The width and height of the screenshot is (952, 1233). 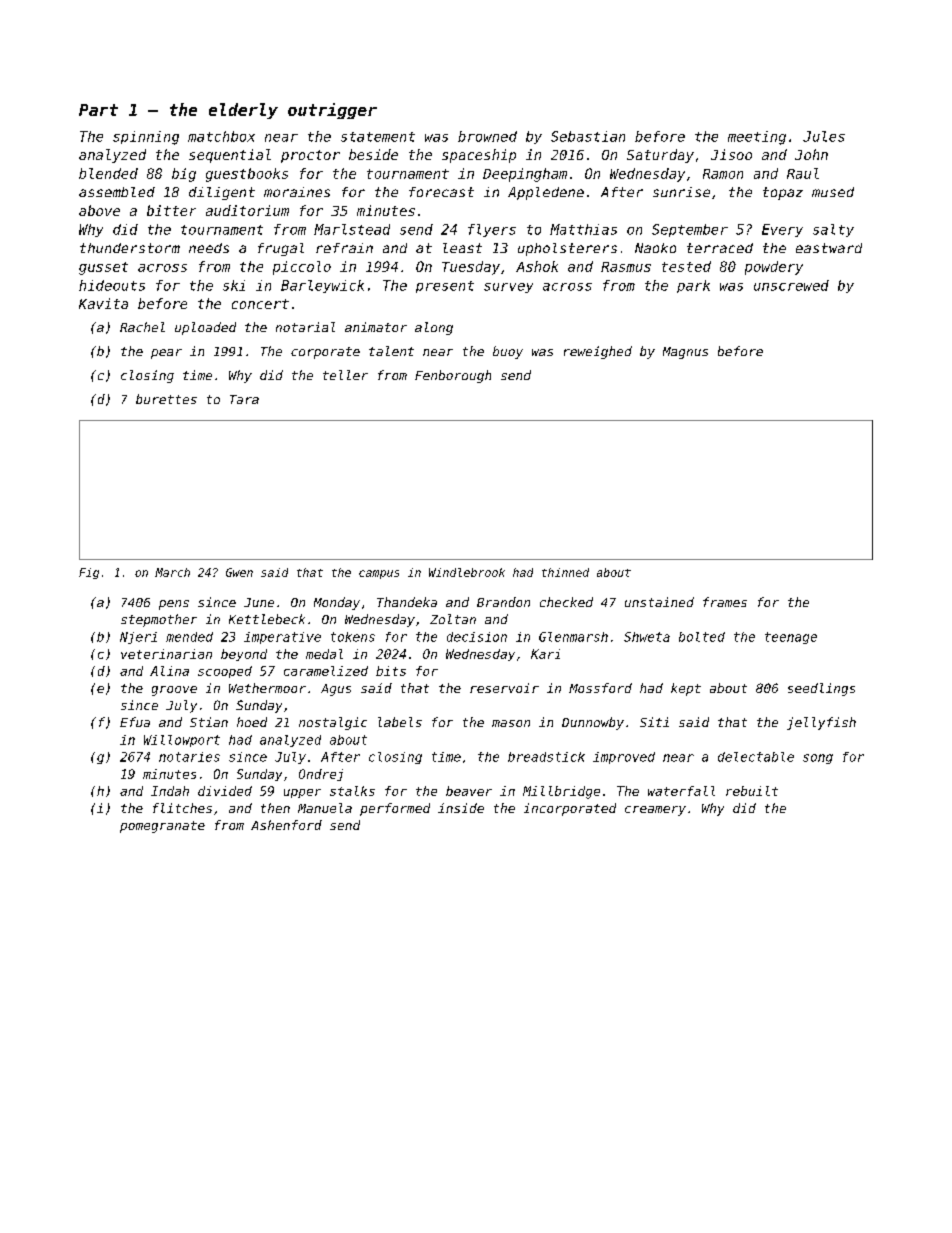 I want to click on Fenborough, so click(x=453, y=376).
